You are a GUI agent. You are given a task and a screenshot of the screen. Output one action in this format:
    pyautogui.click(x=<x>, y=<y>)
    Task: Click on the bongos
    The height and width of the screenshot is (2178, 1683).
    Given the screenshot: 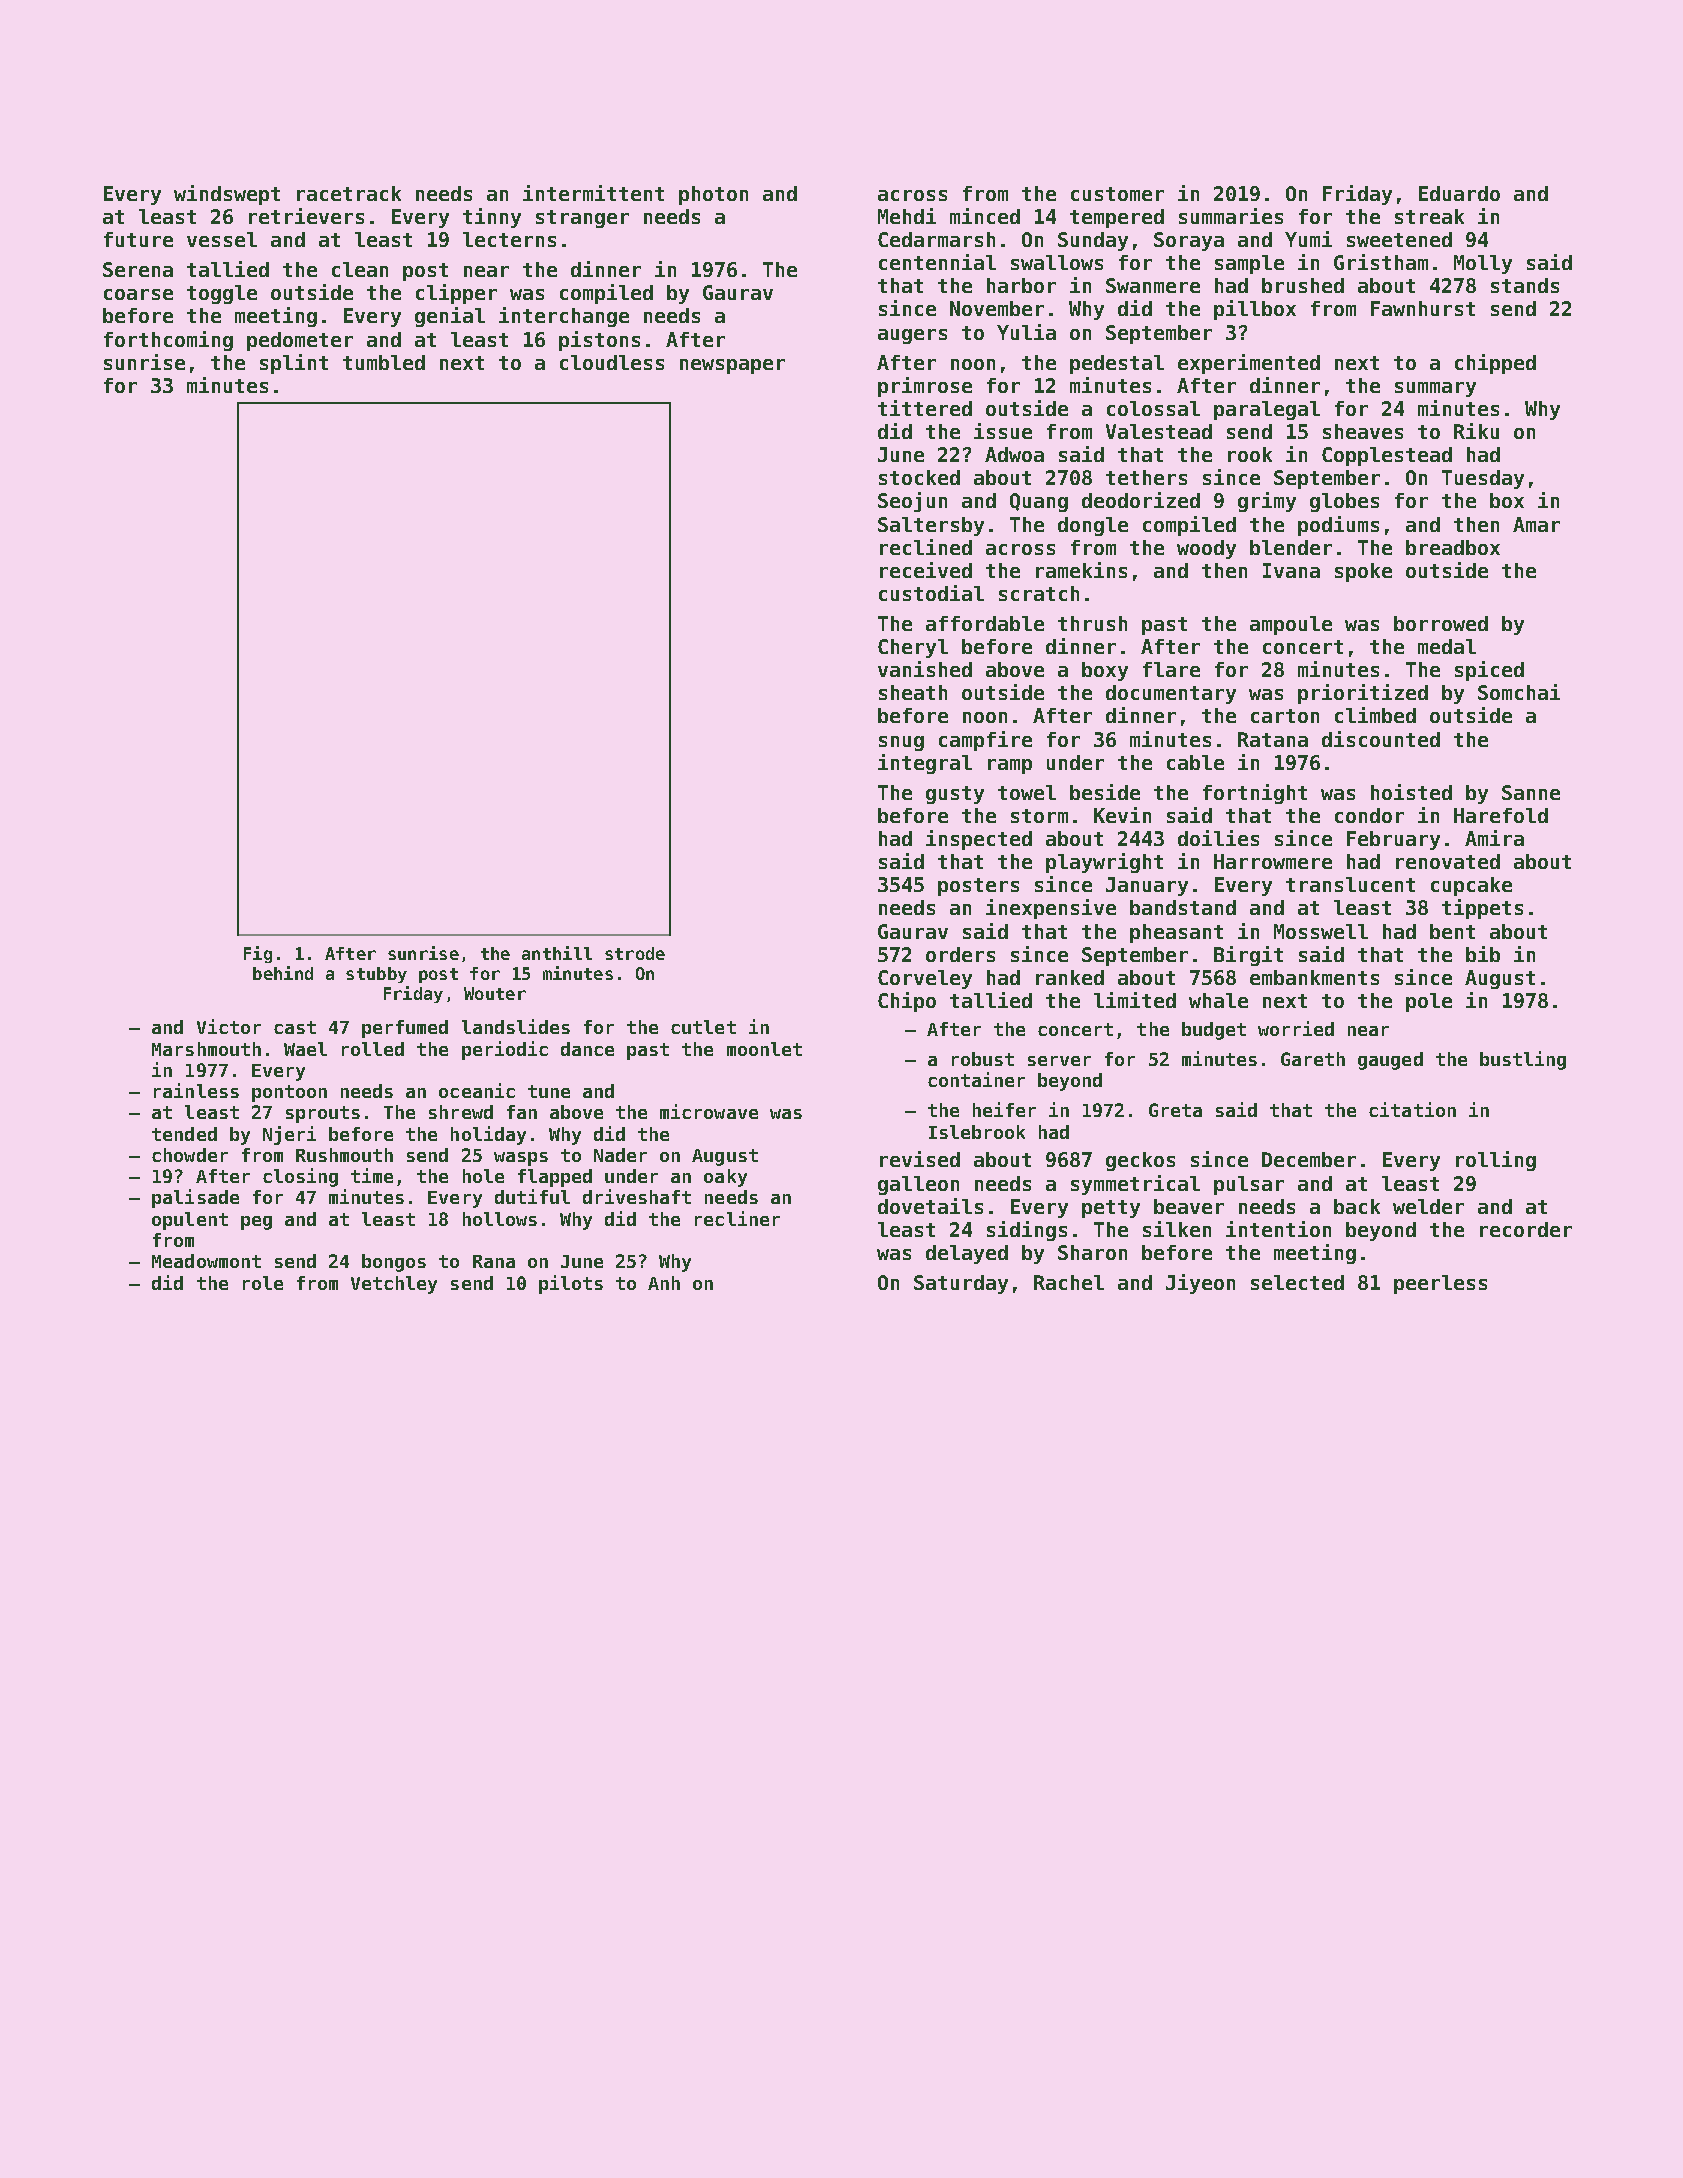 What is the action you would take?
    pyautogui.click(x=394, y=1263)
